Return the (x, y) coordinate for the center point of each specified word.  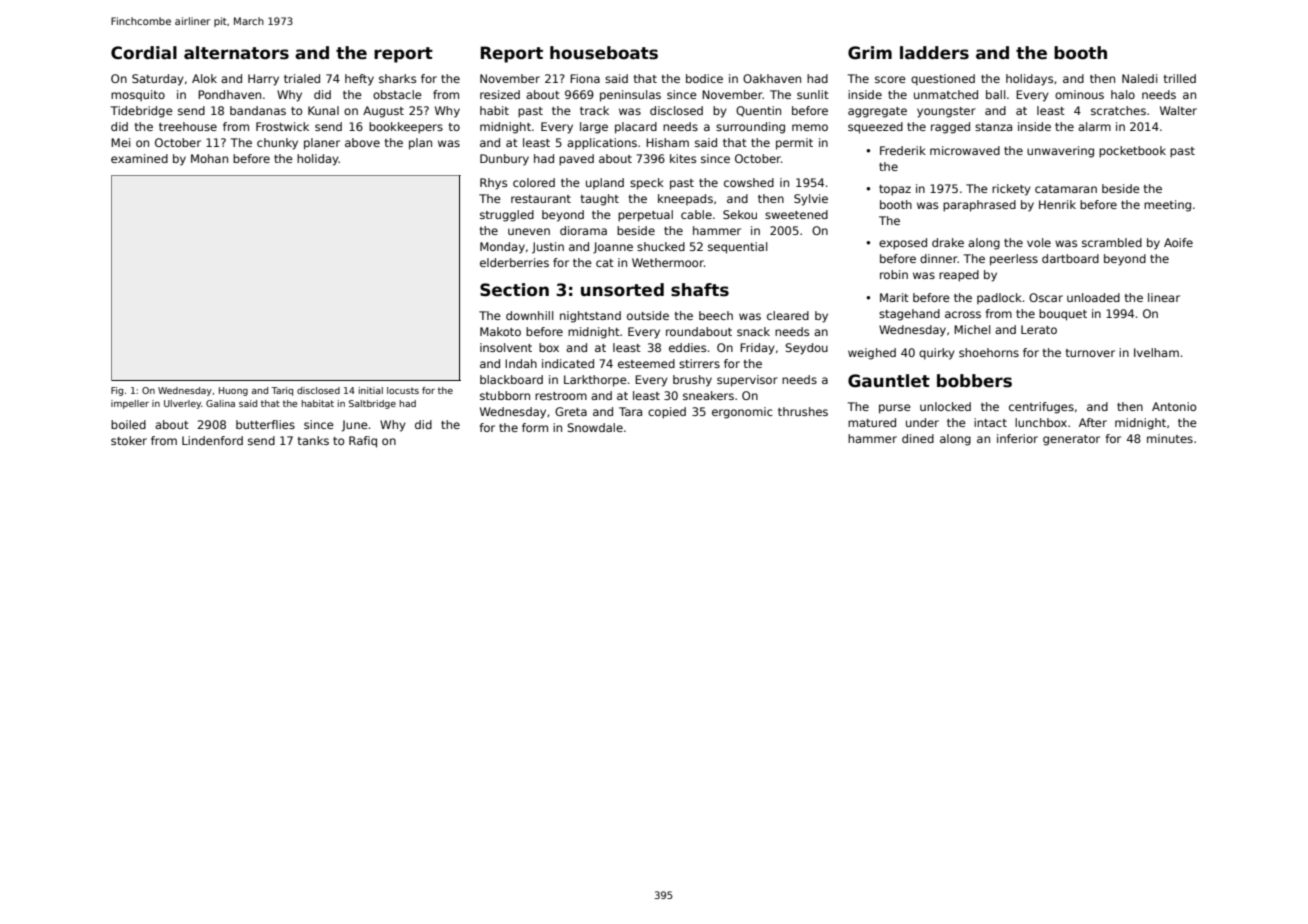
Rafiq (363, 442)
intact (990, 422)
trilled (1180, 78)
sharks (397, 78)
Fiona (585, 78)
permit (794, 144)
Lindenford (212, 440)
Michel (972, 329)
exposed (903, 244)
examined (139, 158)
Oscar (1046, 297)
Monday (502, 248)
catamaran (1066, 189)
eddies (687, 347)
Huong (233, 391)
